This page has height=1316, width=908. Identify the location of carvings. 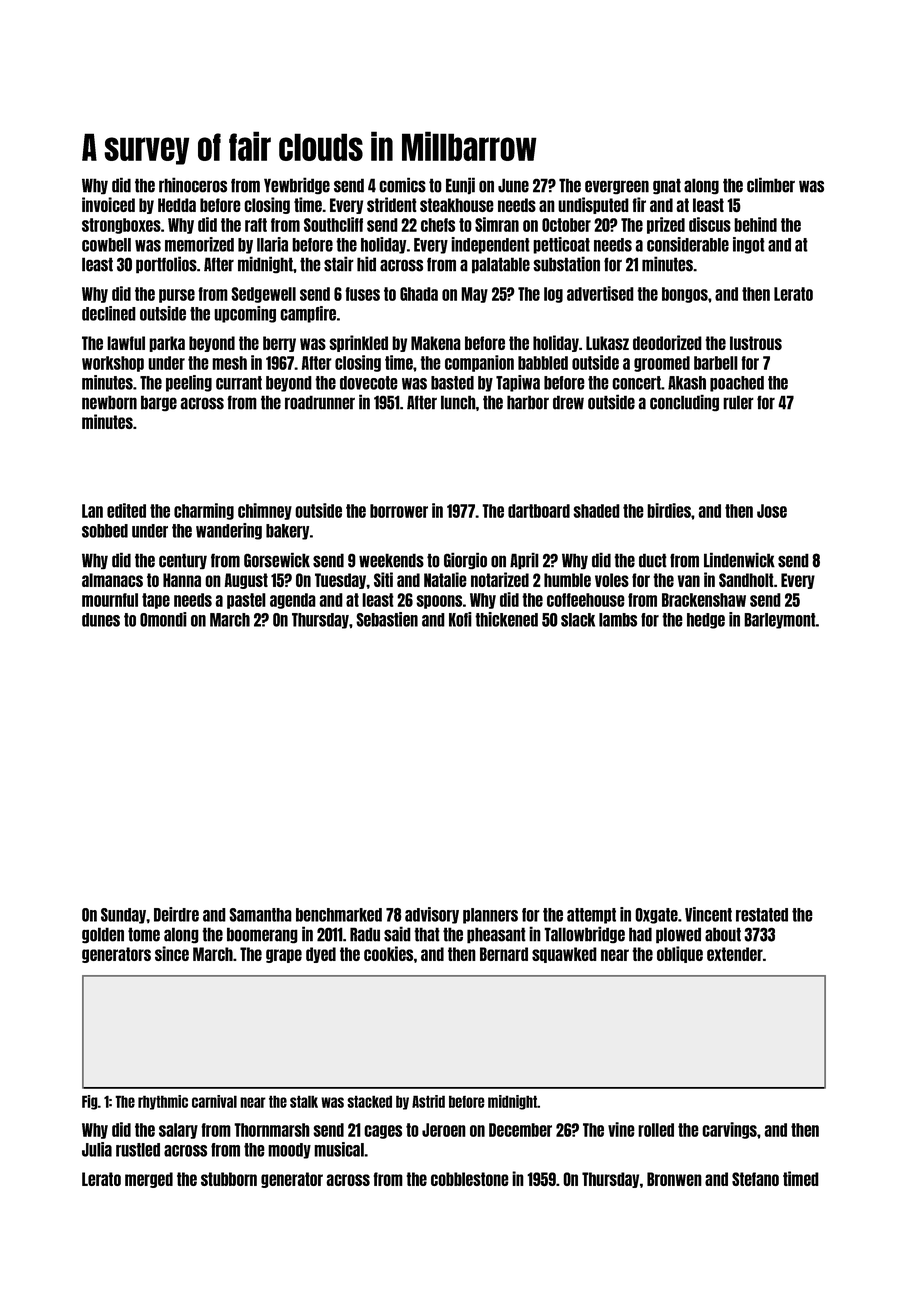
(729, 1130).
